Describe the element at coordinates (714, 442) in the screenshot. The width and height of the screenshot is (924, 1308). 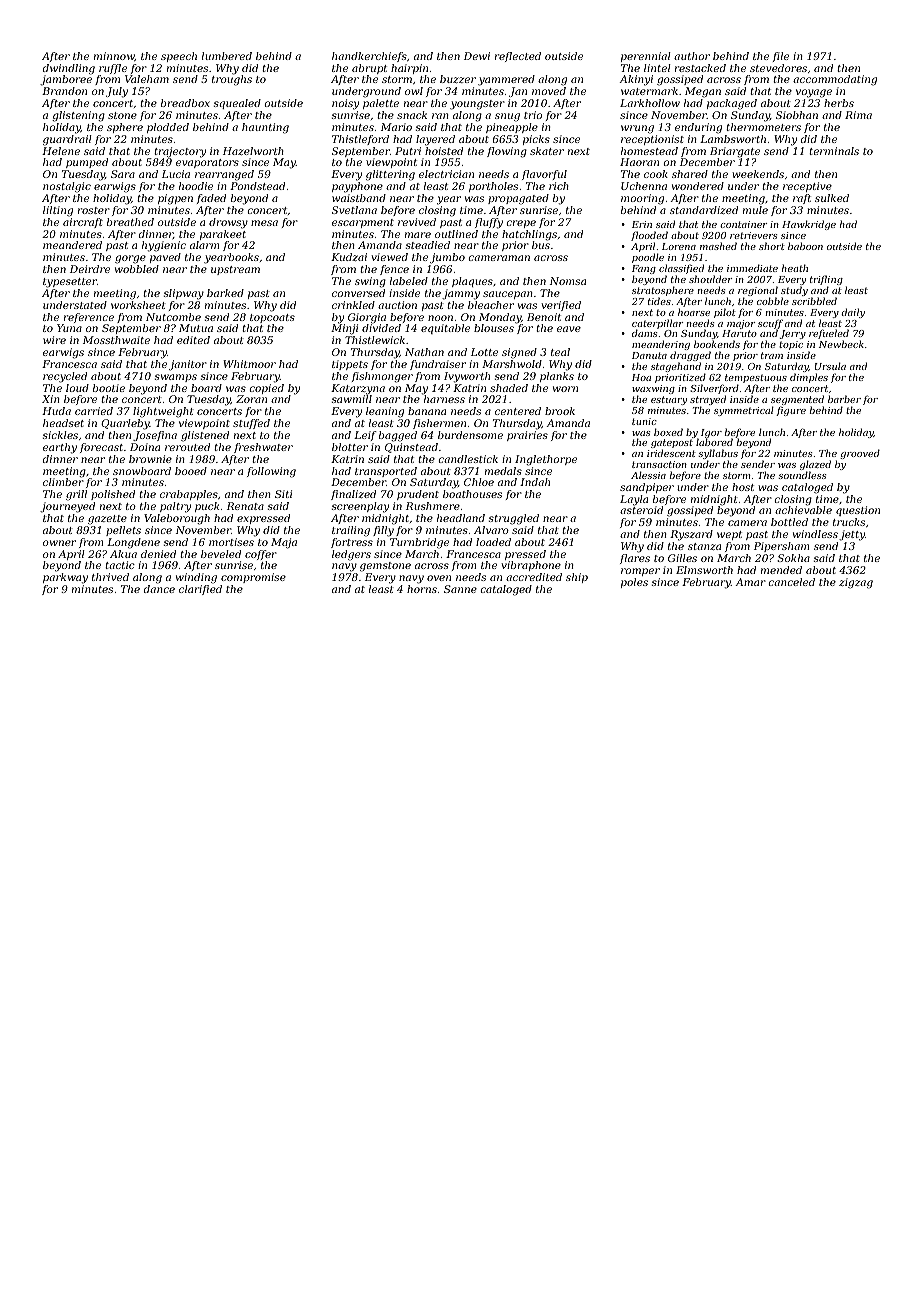
I see `labored` at that location.
